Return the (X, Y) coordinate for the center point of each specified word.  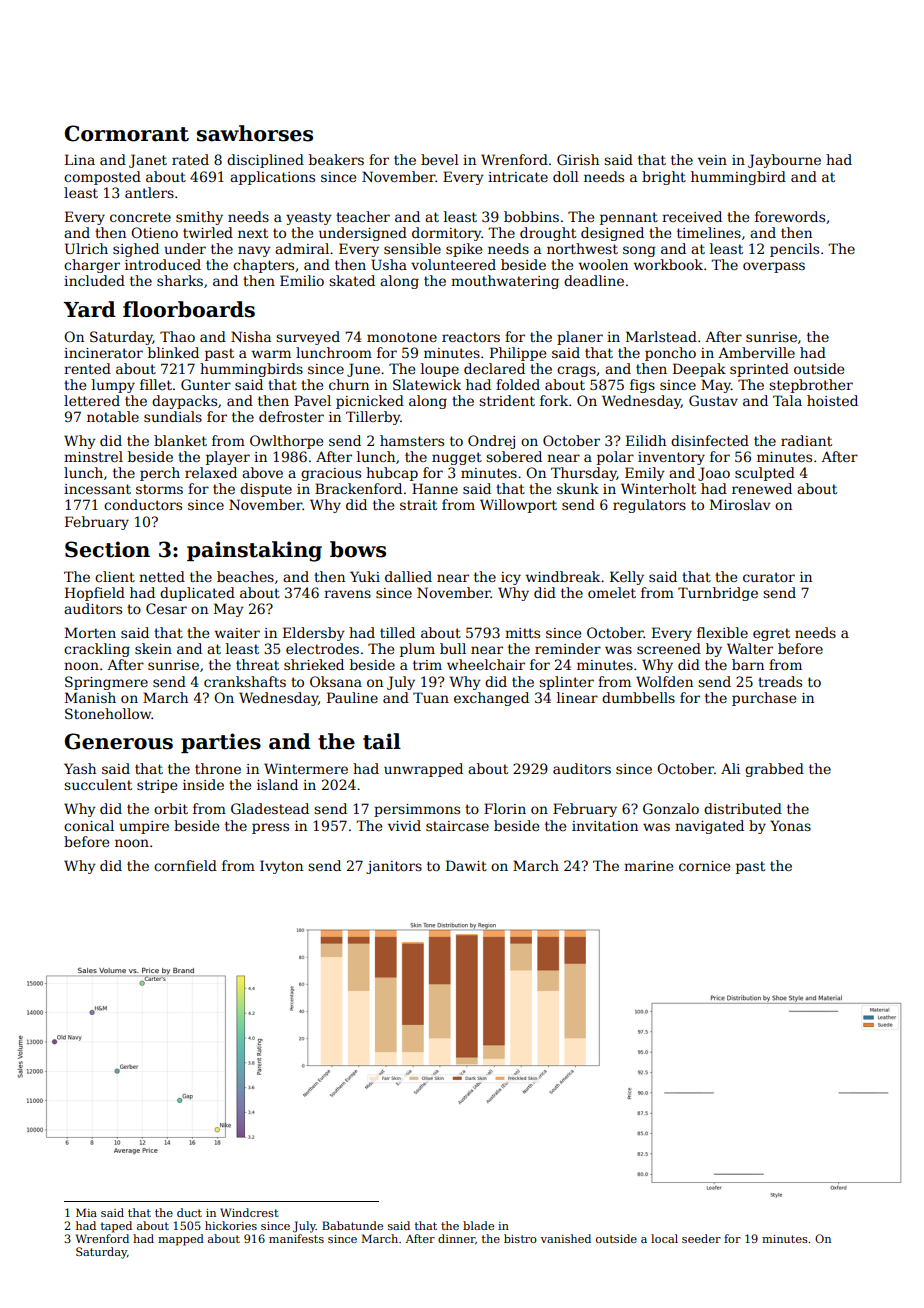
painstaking (254, 551)
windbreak (563, 576)
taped (116, 1227)
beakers (336, 159)
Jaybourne (784, 161)
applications (272, 178)
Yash (80, 768)
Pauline (352, 697)
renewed (762, 488)
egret (771, 634)
